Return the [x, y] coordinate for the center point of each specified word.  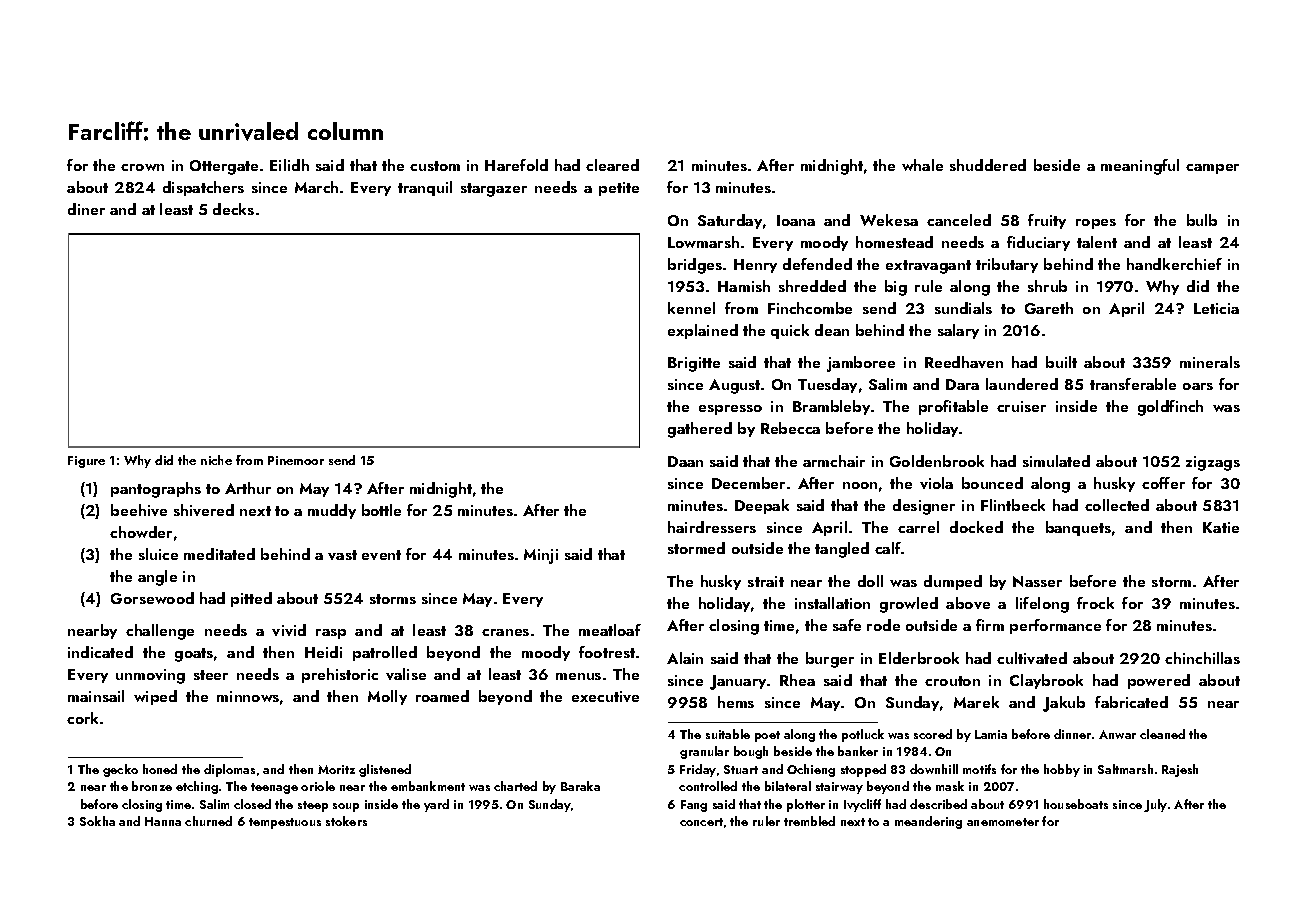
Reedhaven [964, 362]
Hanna [163, 821]
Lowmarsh [703, 242]
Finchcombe [810, 308]
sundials [963, 308]
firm [990, 625]
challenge [160, 632]
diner [86, 209]
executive [605, 696]
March [316, 187]
